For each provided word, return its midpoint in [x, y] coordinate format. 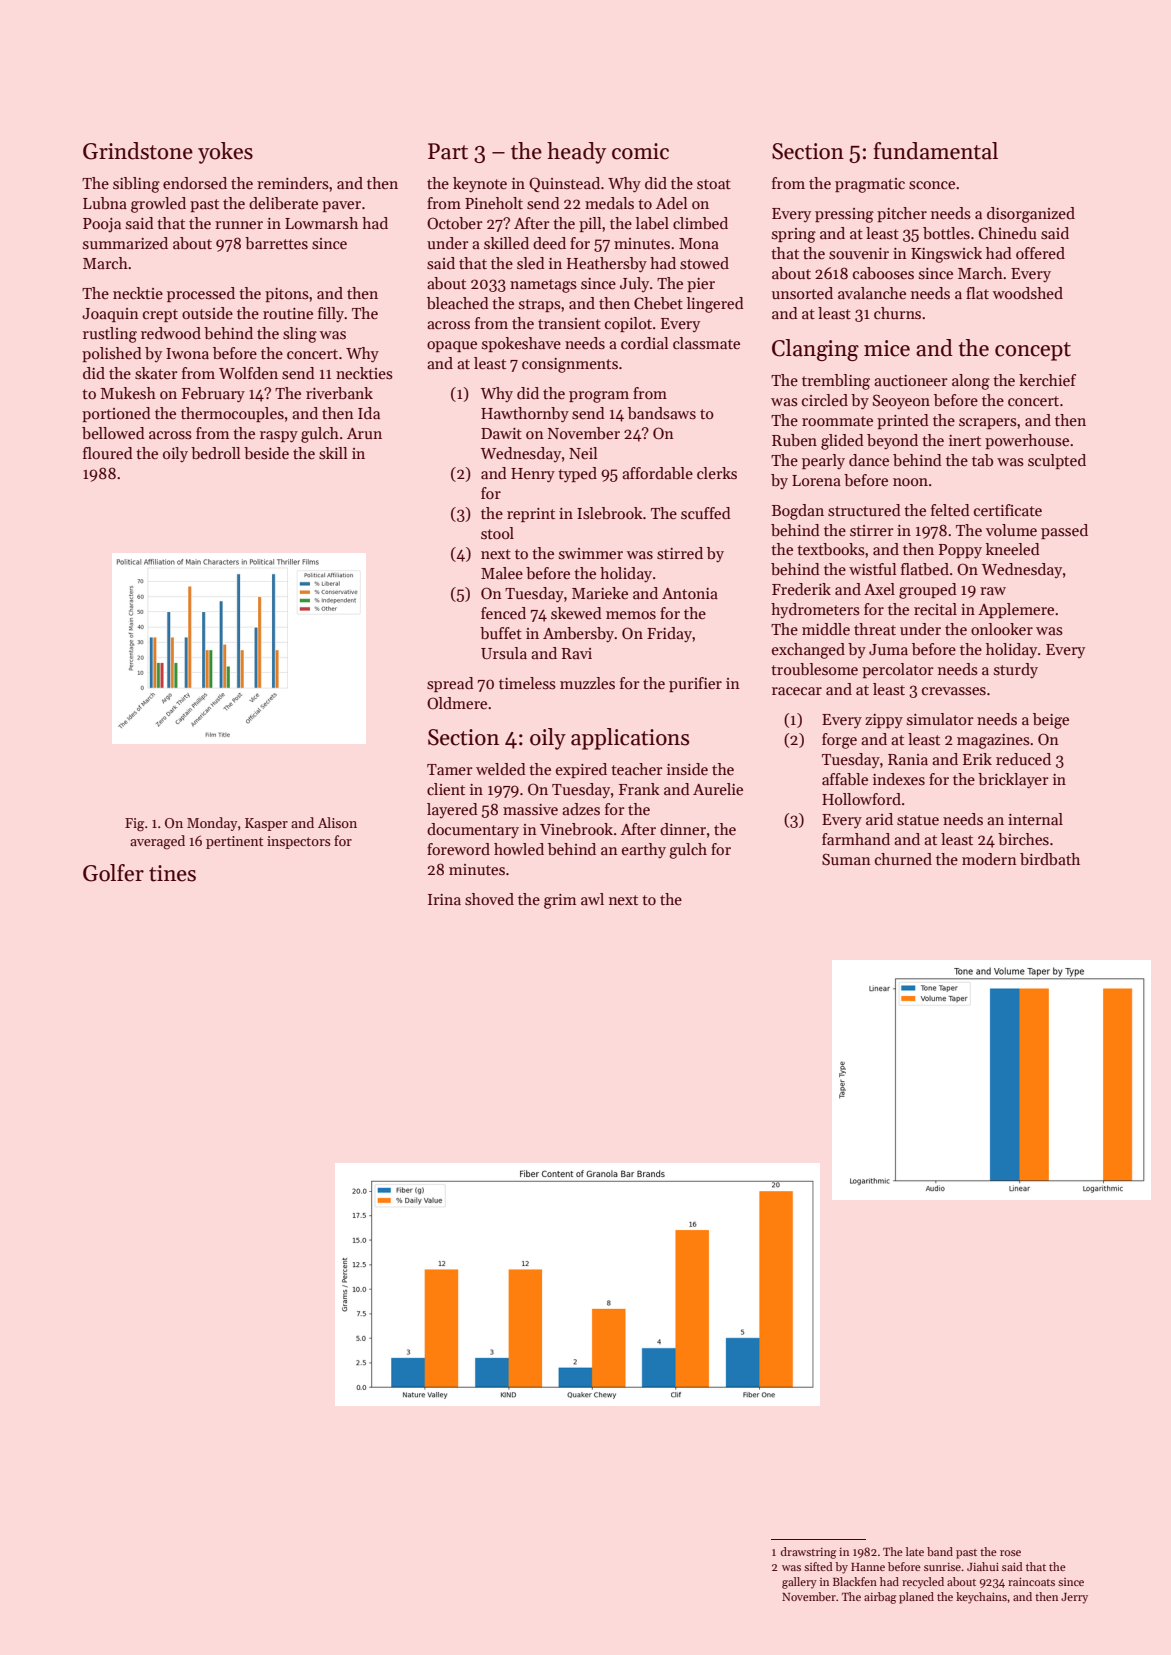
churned [903, 859]
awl [592, 899]
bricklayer [1013, 781]
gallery [799, 1583]
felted [950, 510]
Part [448, 151]
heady [576, 153]
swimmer [591, 554]
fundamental [935, 151]
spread [450, 684]
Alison [337, 822]
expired [581, 770]
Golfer [113, 873]
